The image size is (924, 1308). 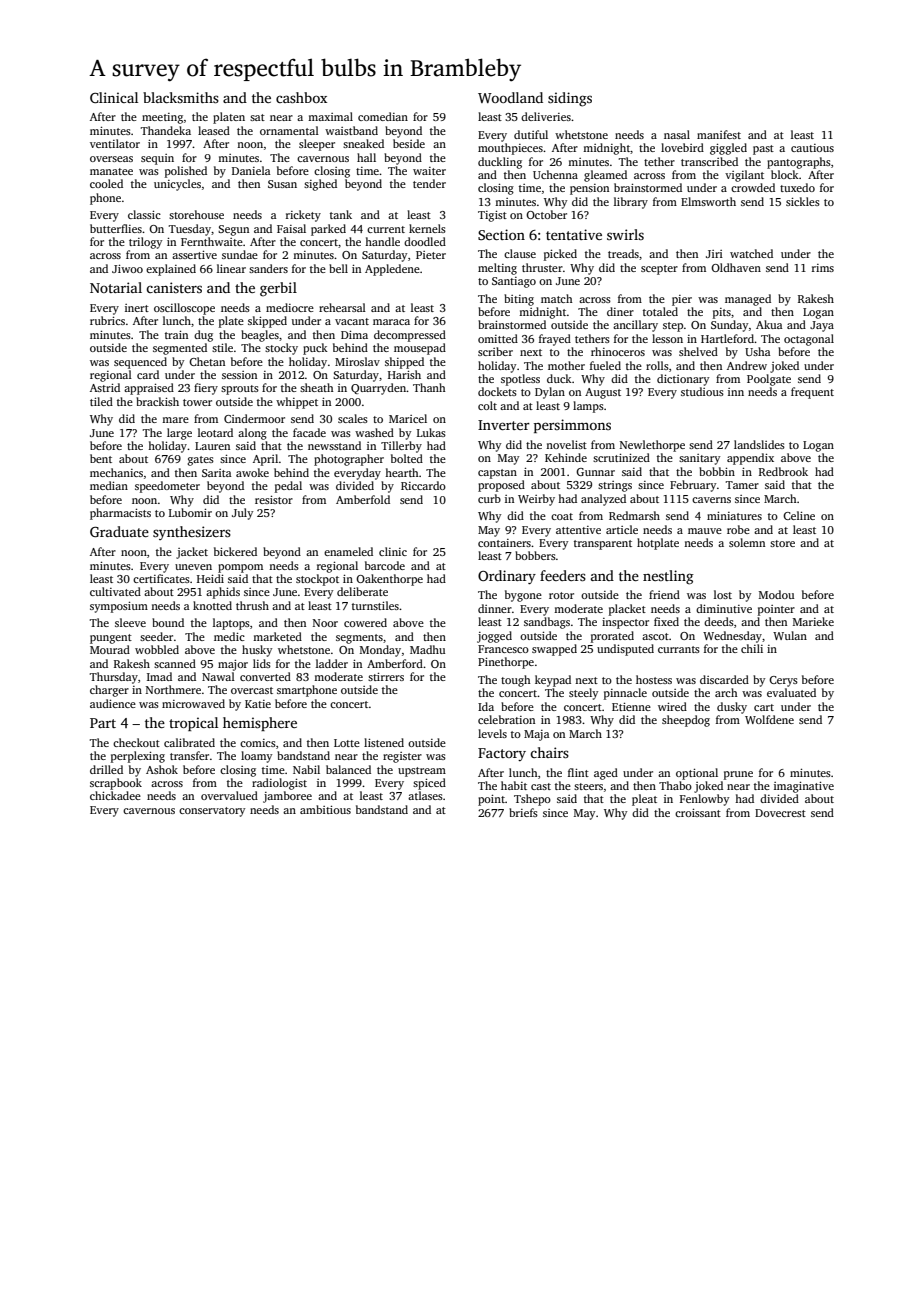 What do you see at coordinates (363, 499) in the screenshot?
I see `Amberfold` at bounding box center [363, 499].
